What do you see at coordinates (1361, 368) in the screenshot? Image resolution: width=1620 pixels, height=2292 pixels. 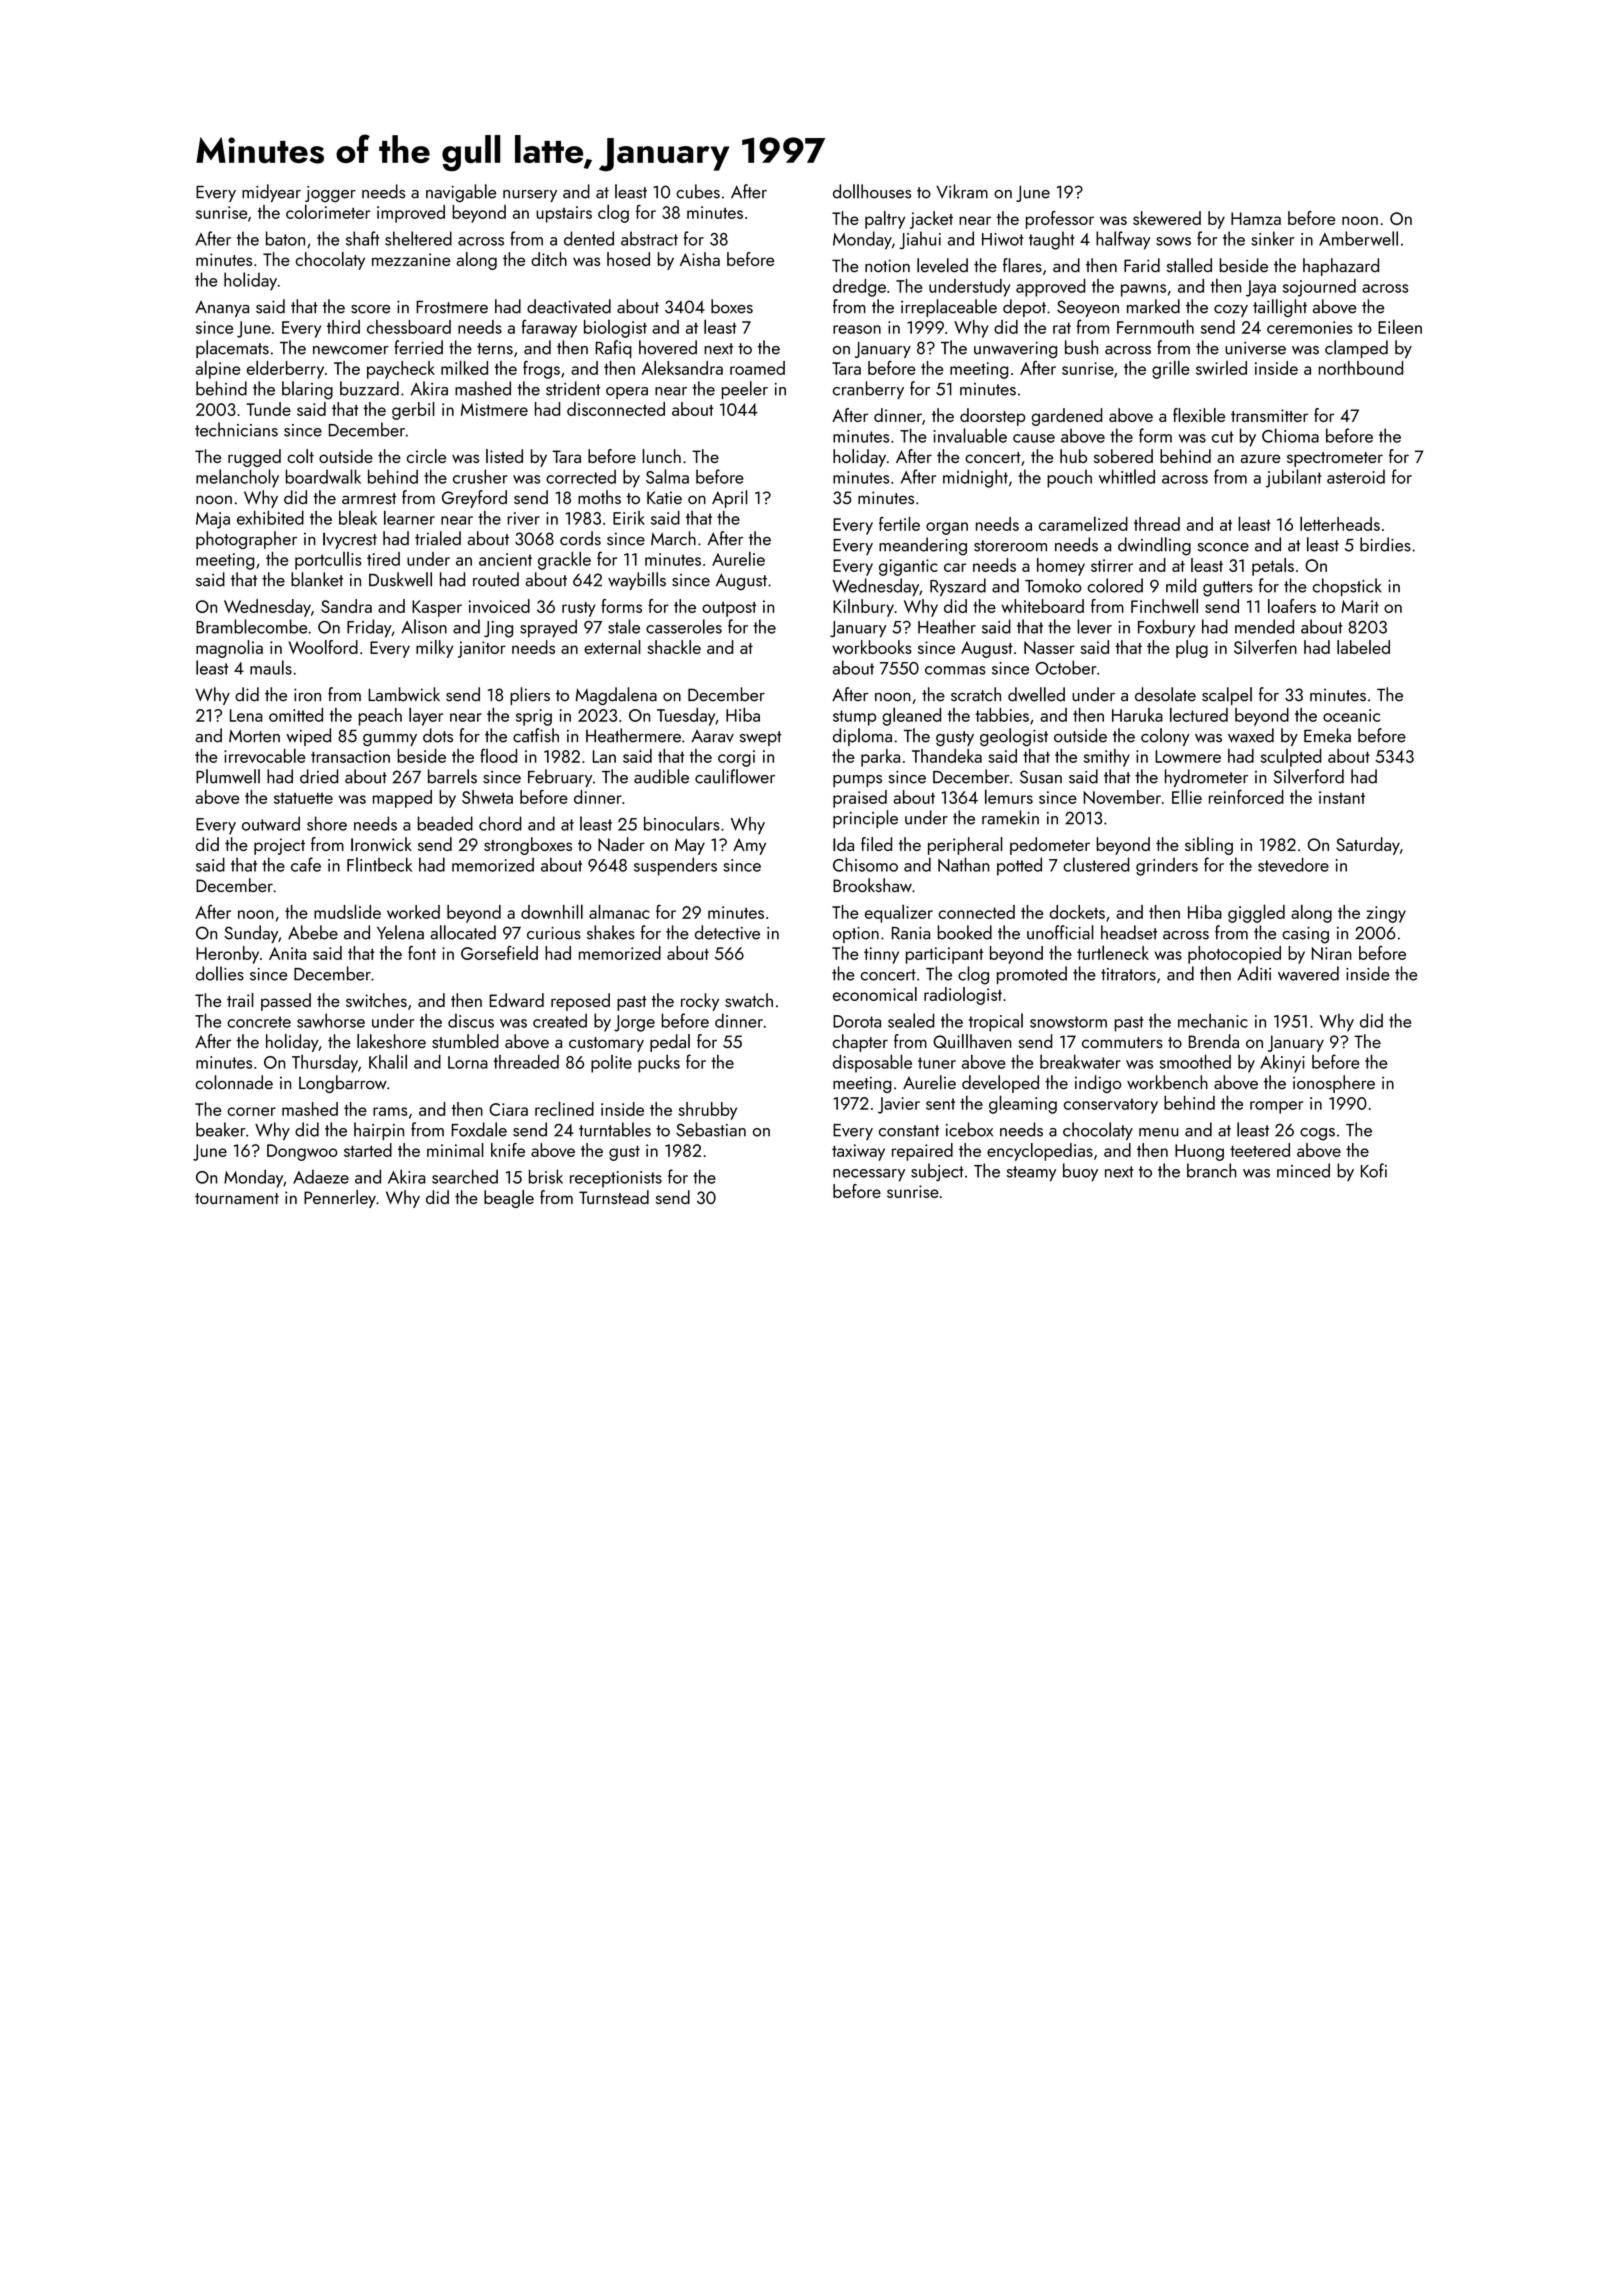 I see `northbound` at bounding box center [1361, 368].
